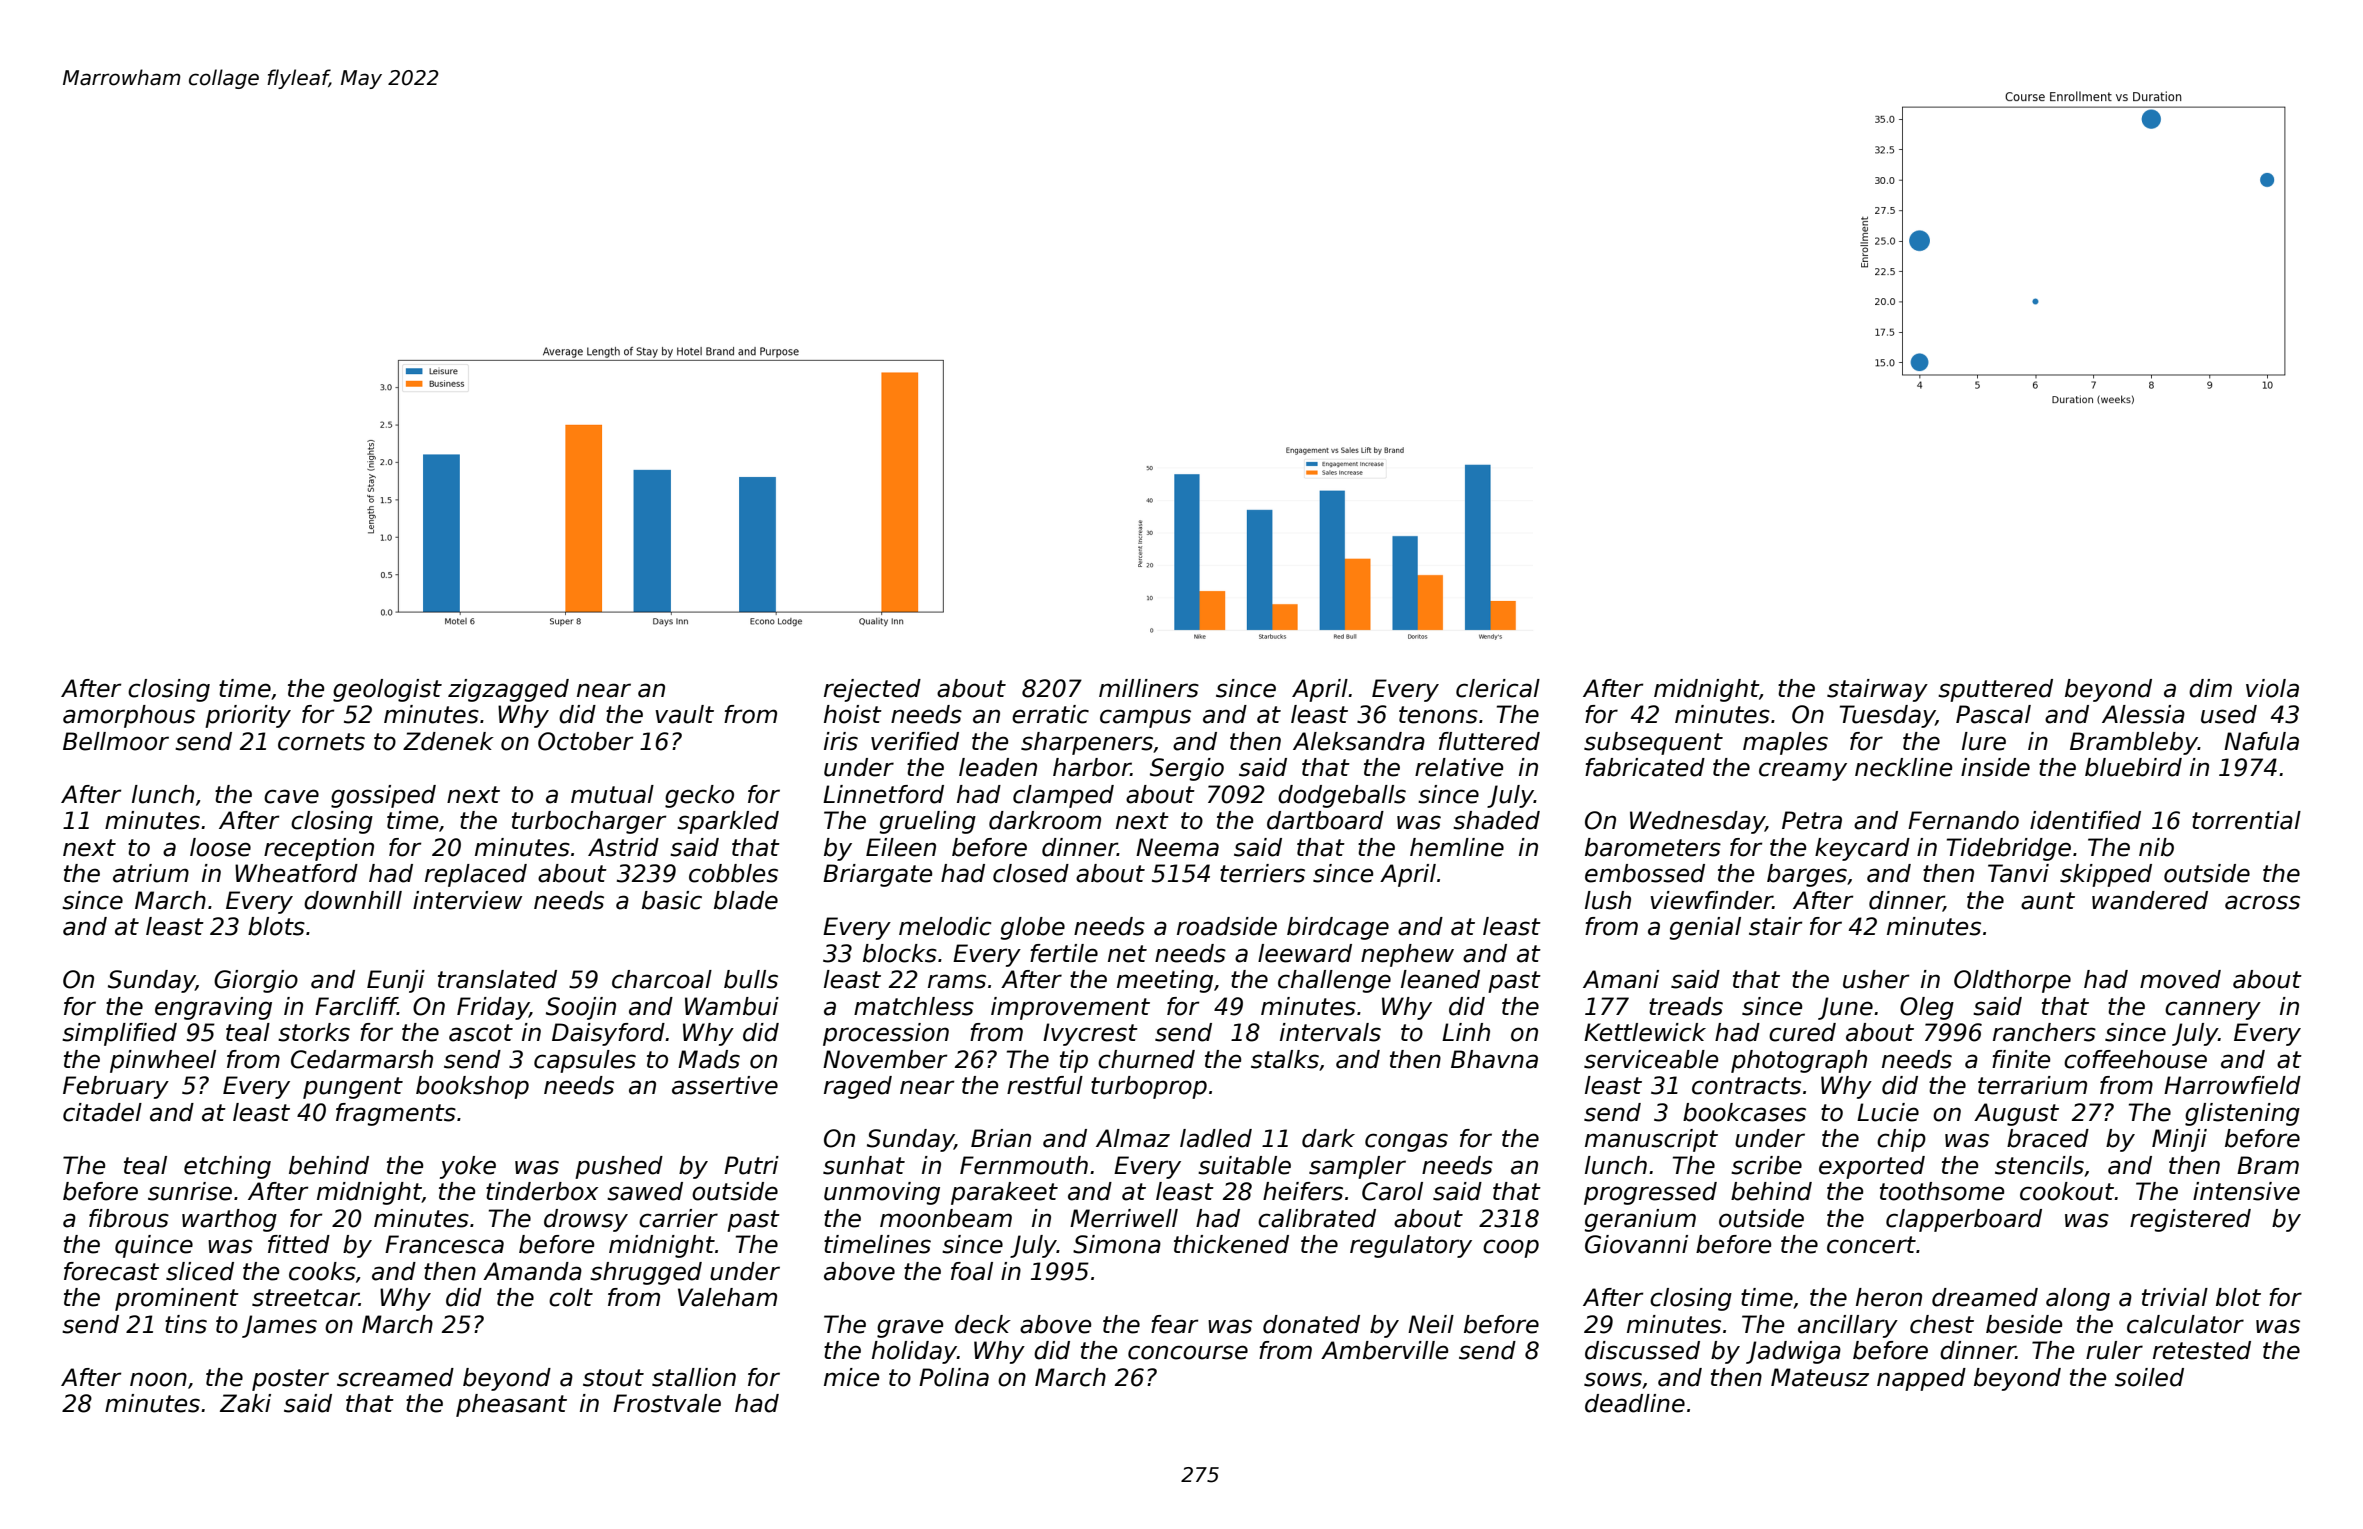 This screenshot has height=1529, width=2363. Describe the element at coordinates (2246, 820) in the screenshot. I see `torrential` at that location.
